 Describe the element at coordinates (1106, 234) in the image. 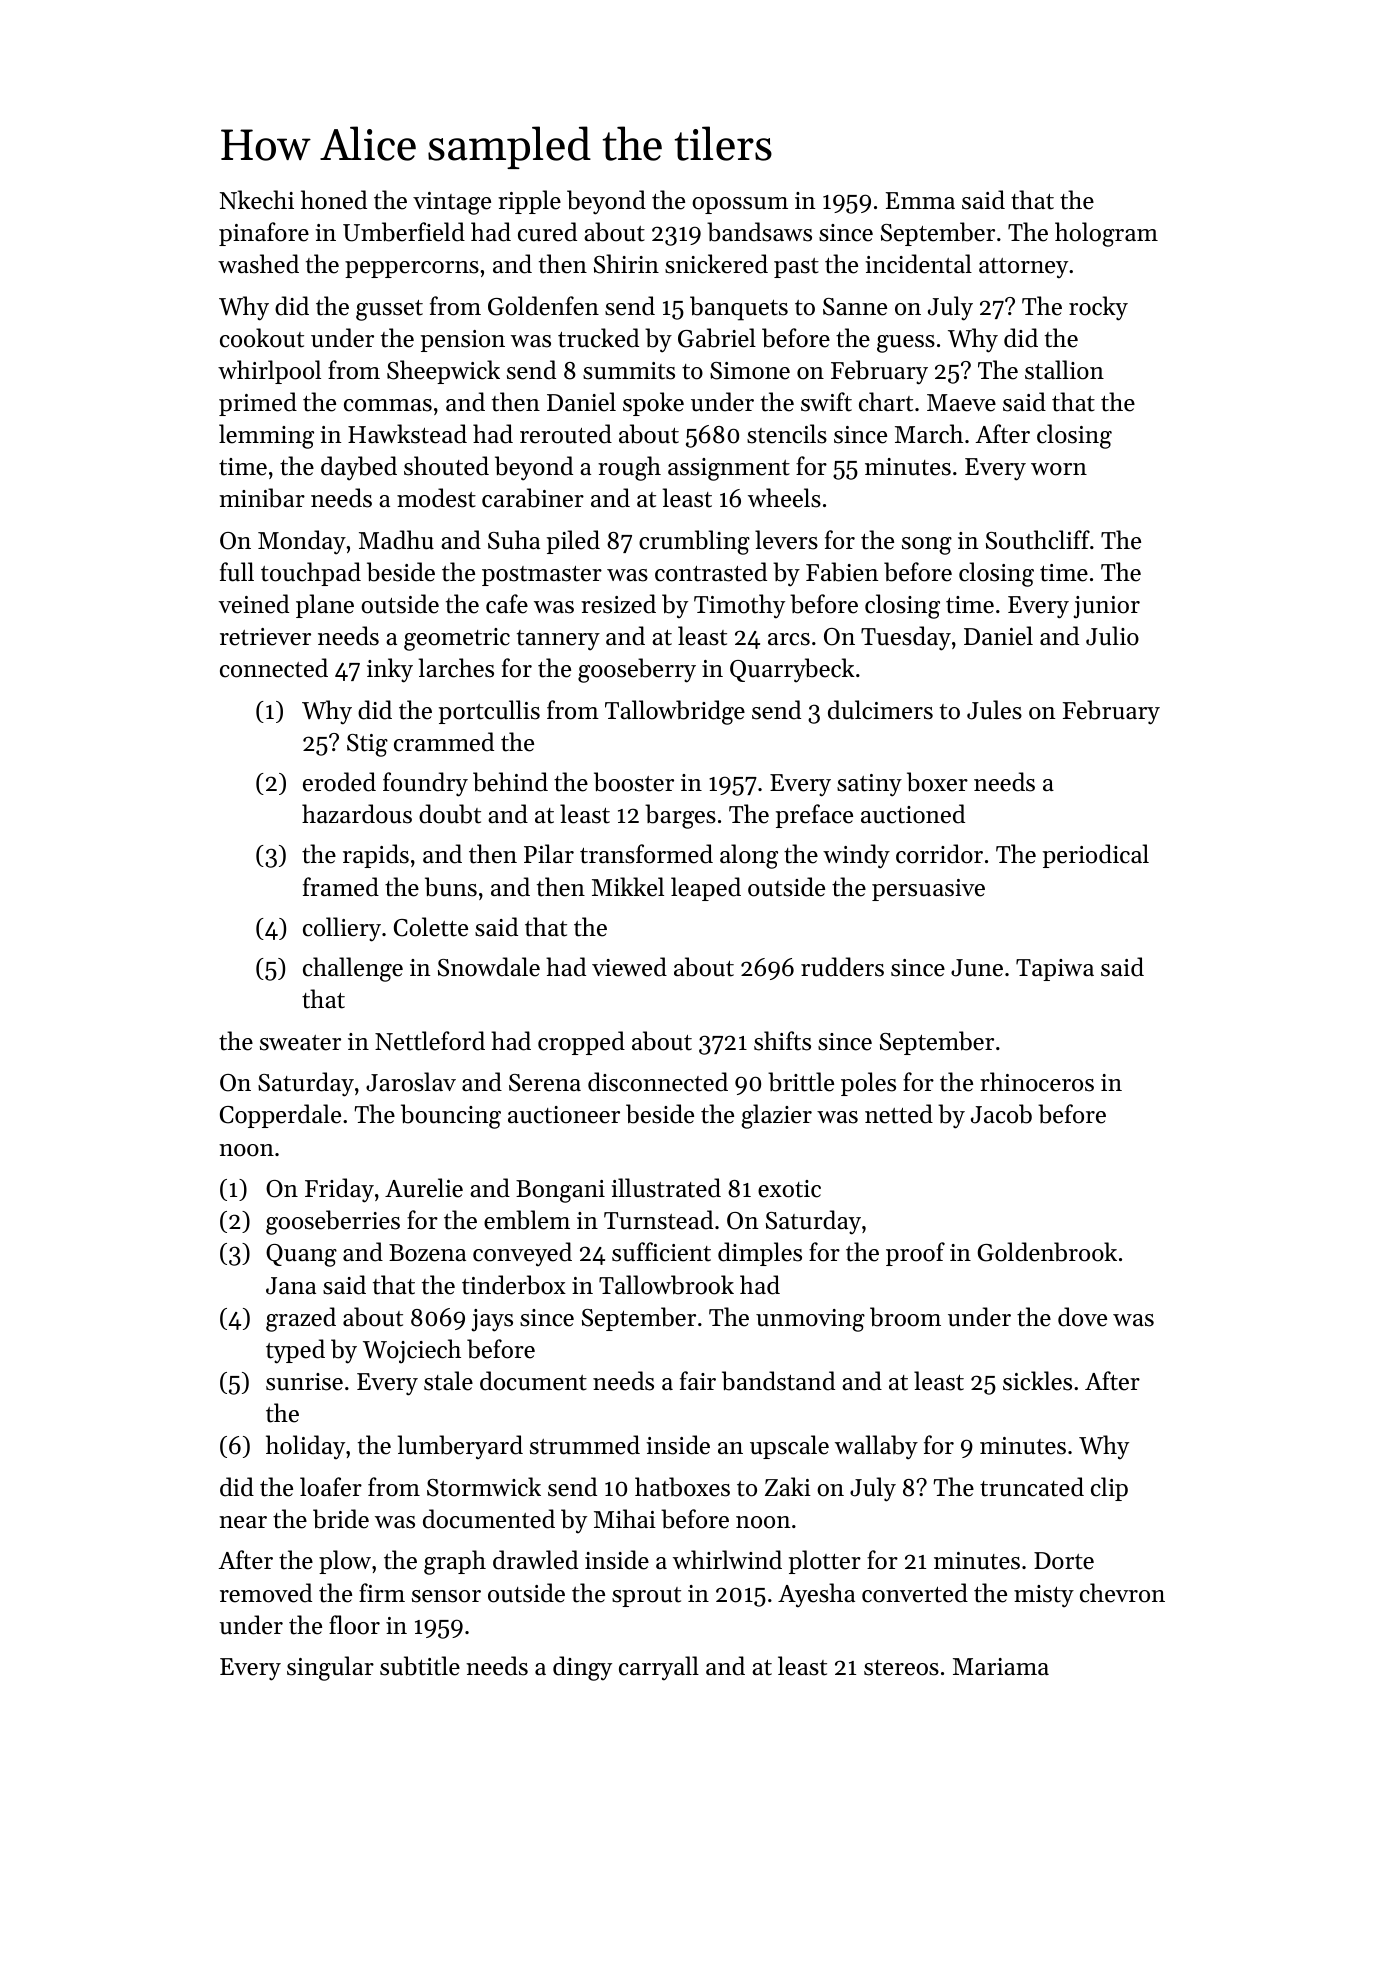

I see `hologram` at that location.
